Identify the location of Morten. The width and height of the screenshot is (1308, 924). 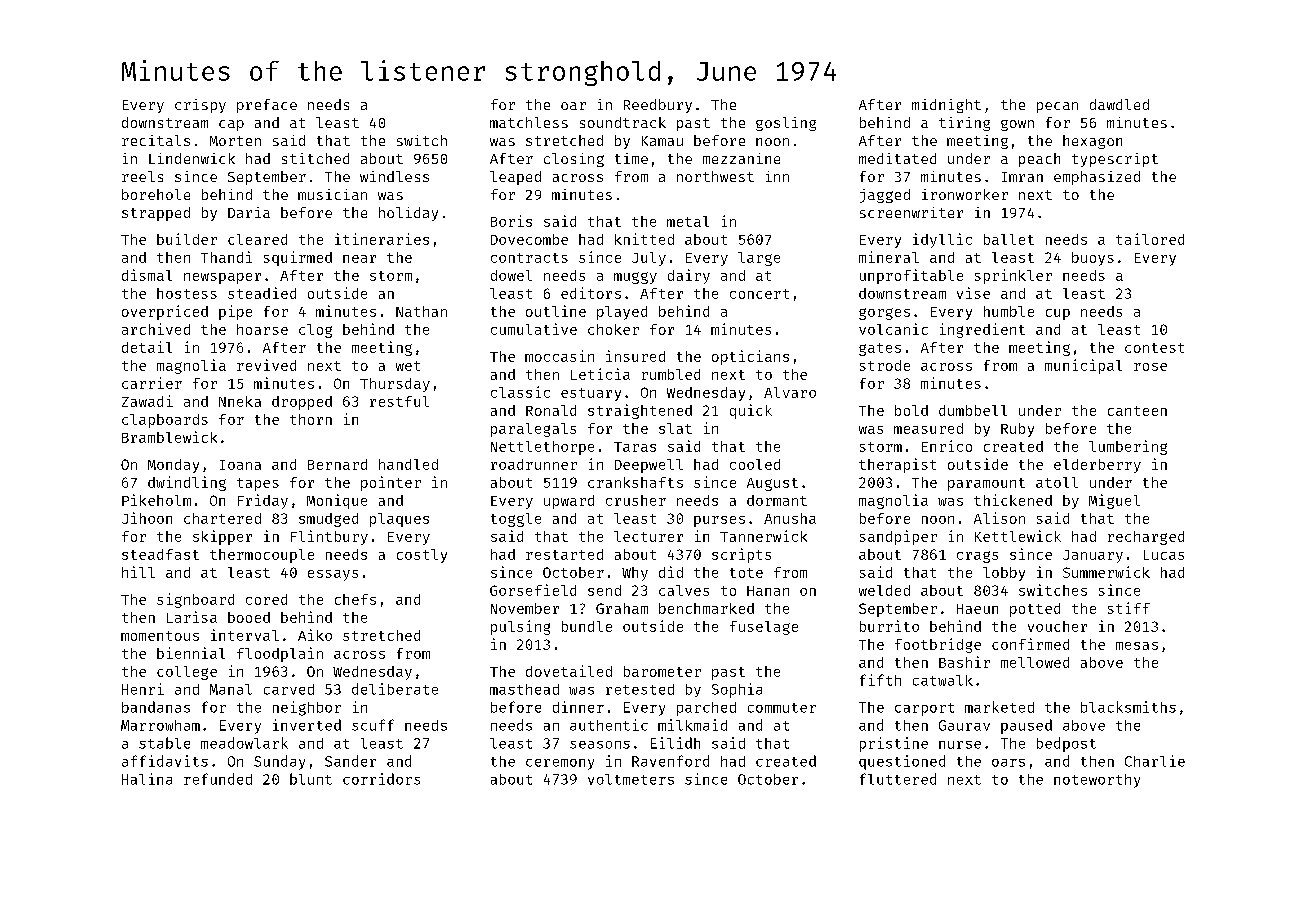
(235, 141).
